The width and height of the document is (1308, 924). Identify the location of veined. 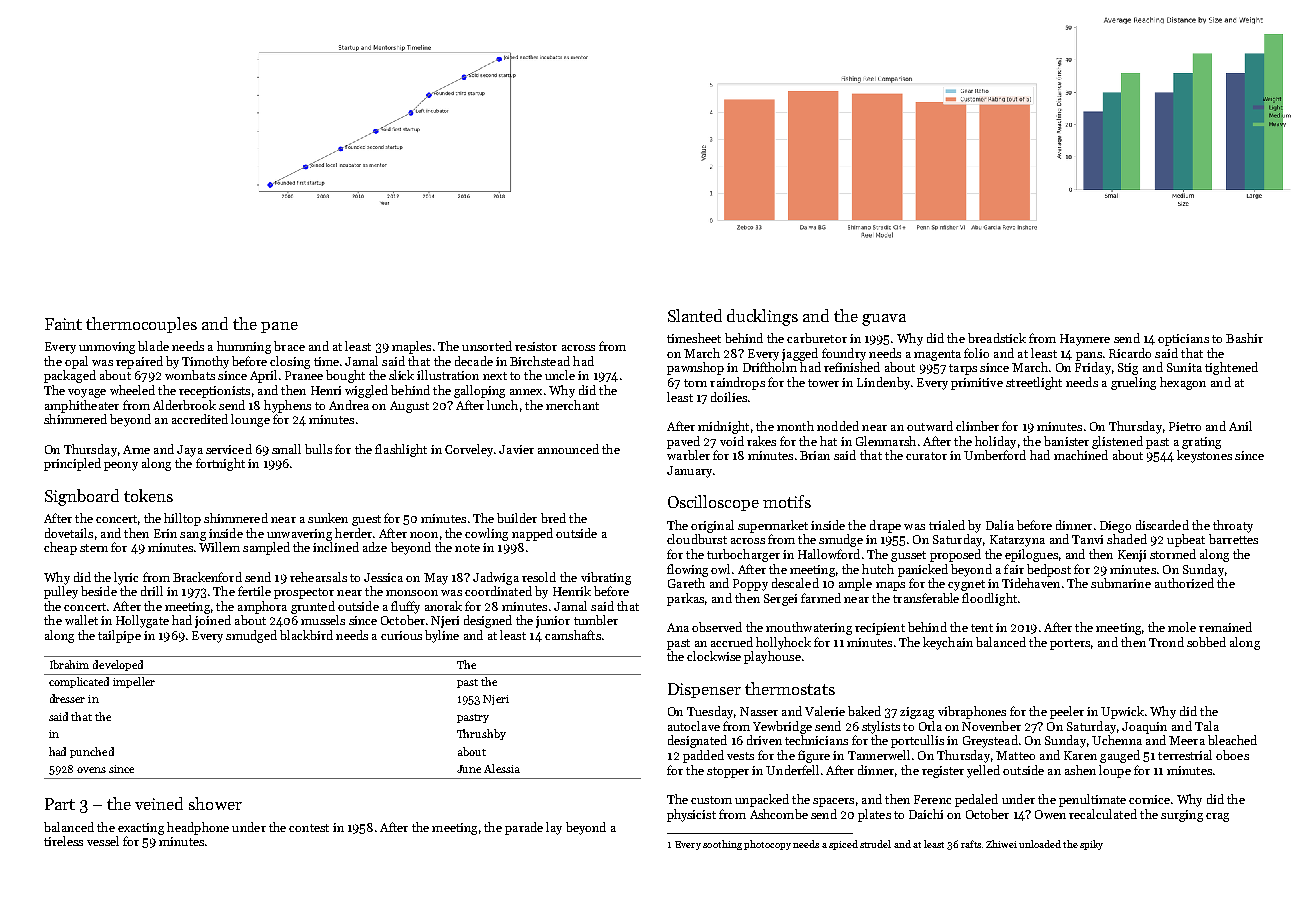
(159, 803).
